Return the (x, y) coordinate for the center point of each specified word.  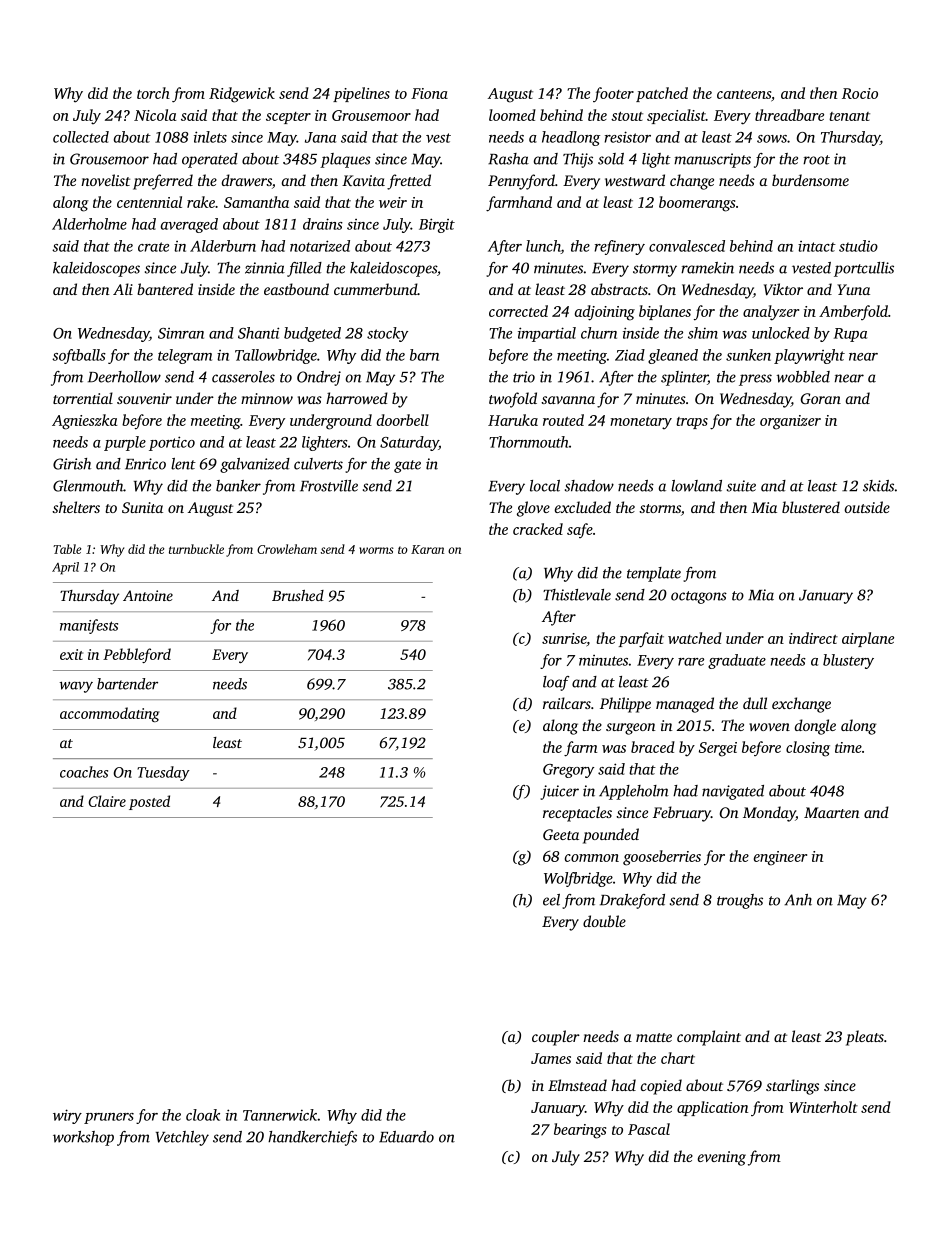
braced (653, 747)
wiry (67, 1116)
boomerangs (697, 204)
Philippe (625, 705)
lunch (543, 247)
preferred (163, 182)
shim (703, 333)
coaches (84, 772)
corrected (518, 311)
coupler (556, 1038)
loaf (556, 683)
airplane (868, 639)
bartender (127, 684)
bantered (165, 289)
